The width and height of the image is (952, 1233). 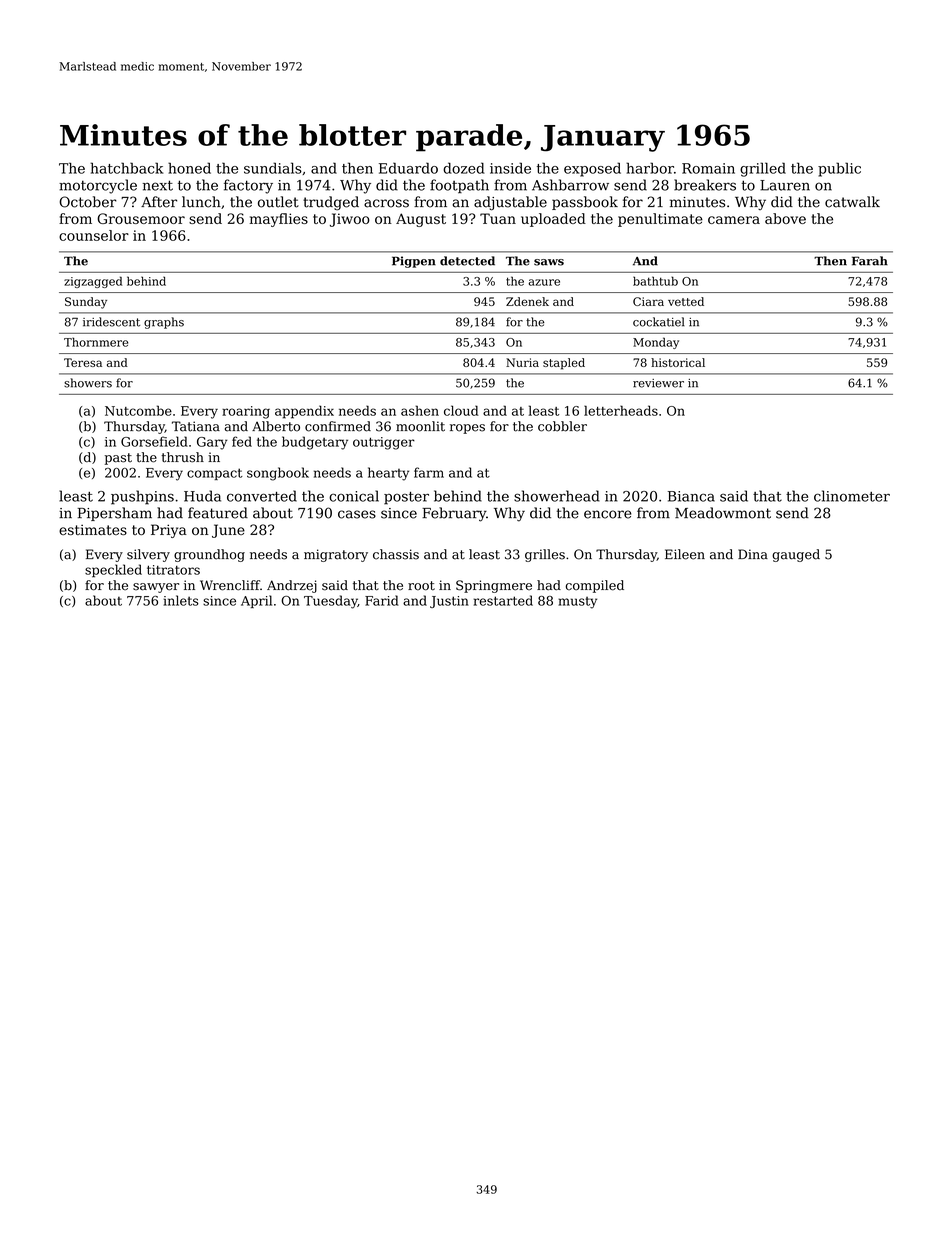 I want to click on Romain, so click(x=708, y=168).
